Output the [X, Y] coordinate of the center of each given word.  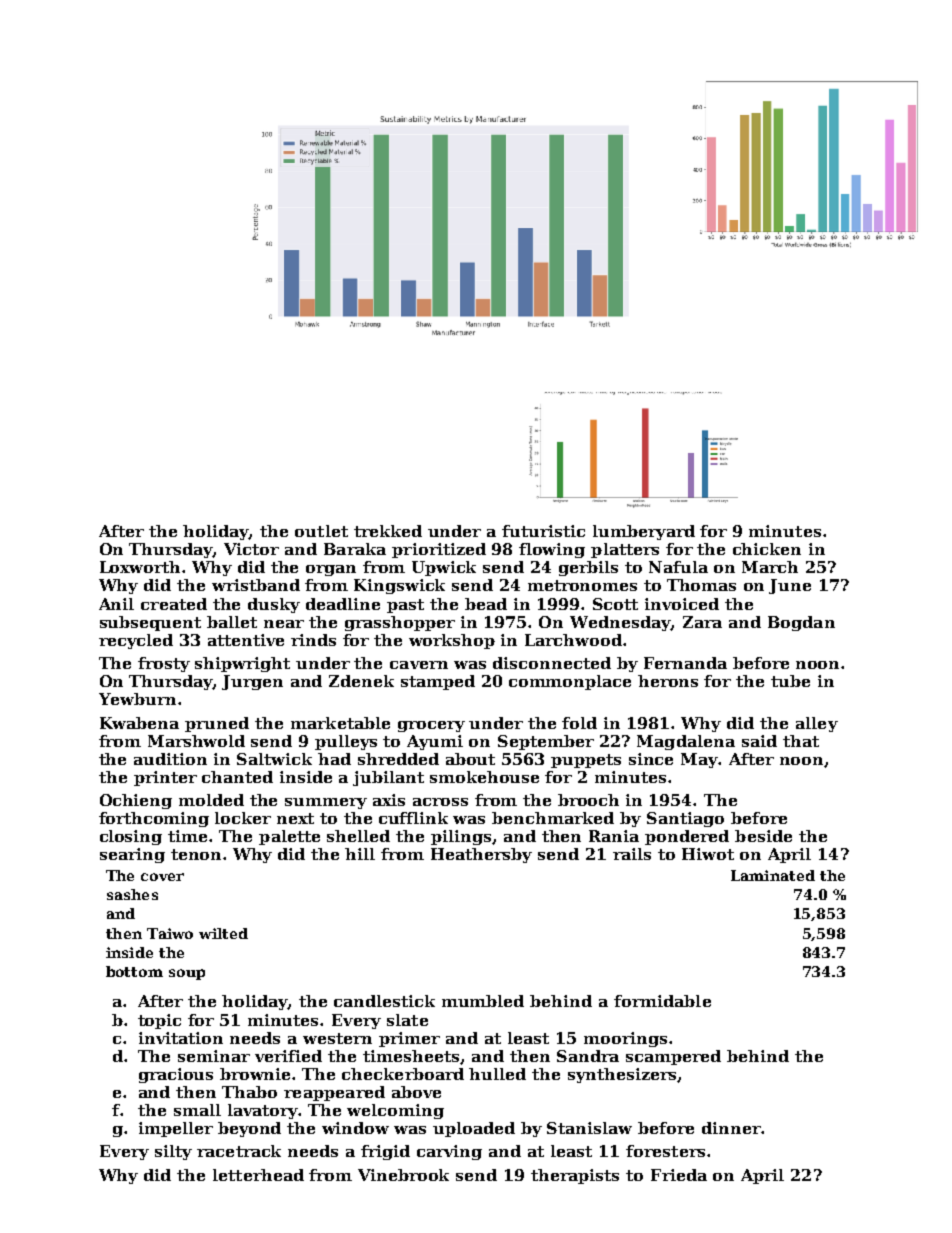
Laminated [773, 875]
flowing [552, 550]
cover [162, 877]
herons [668, 681]
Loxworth [141, 567]
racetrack [239, 1151]
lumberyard [644, 532]
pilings [461, 837]
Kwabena [139, 723]
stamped [438, 682]
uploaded [474, 1129]
